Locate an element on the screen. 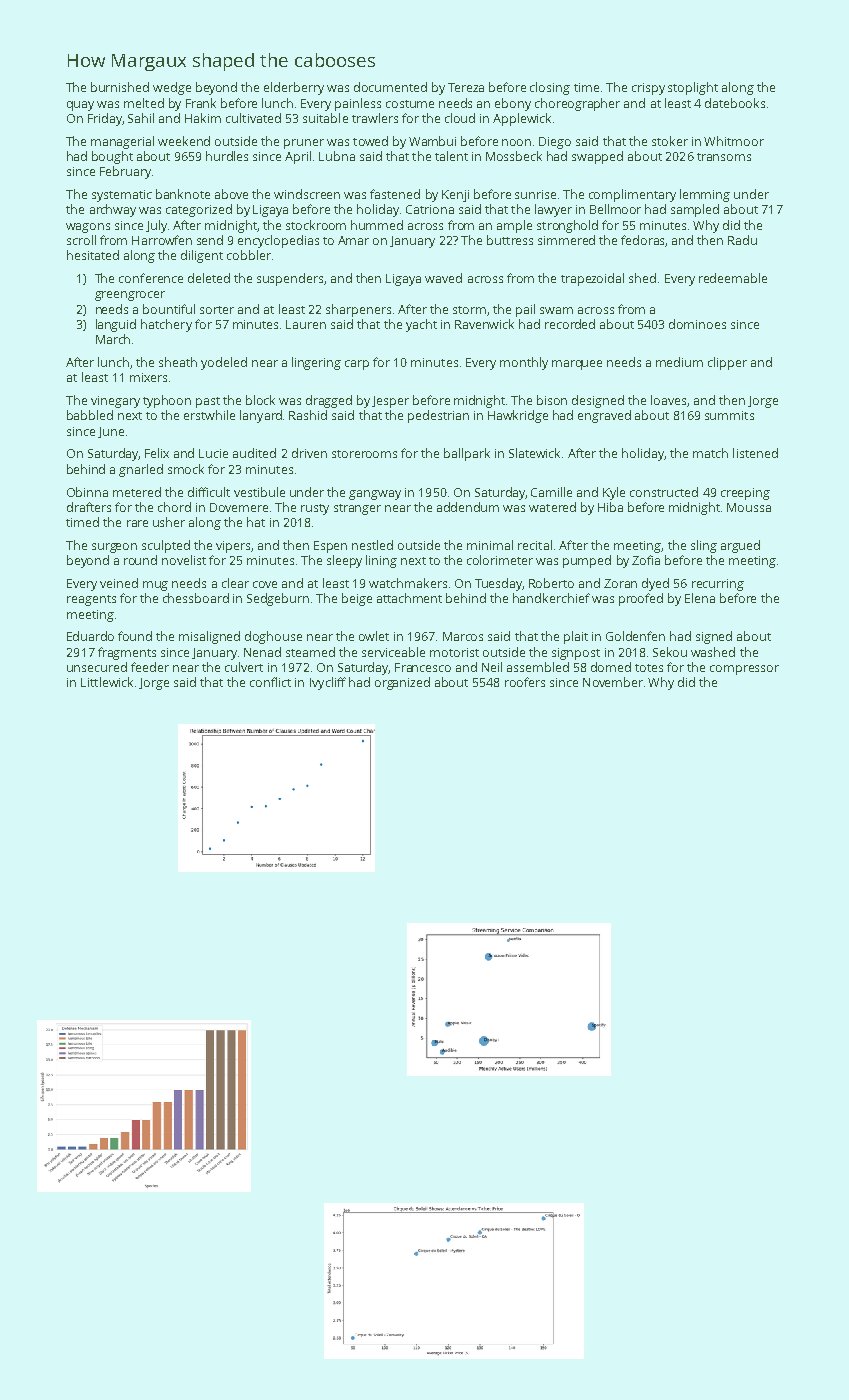 The width and height of the screenshot is (849, 1400). sheath is located at coordinates (178, 362).
